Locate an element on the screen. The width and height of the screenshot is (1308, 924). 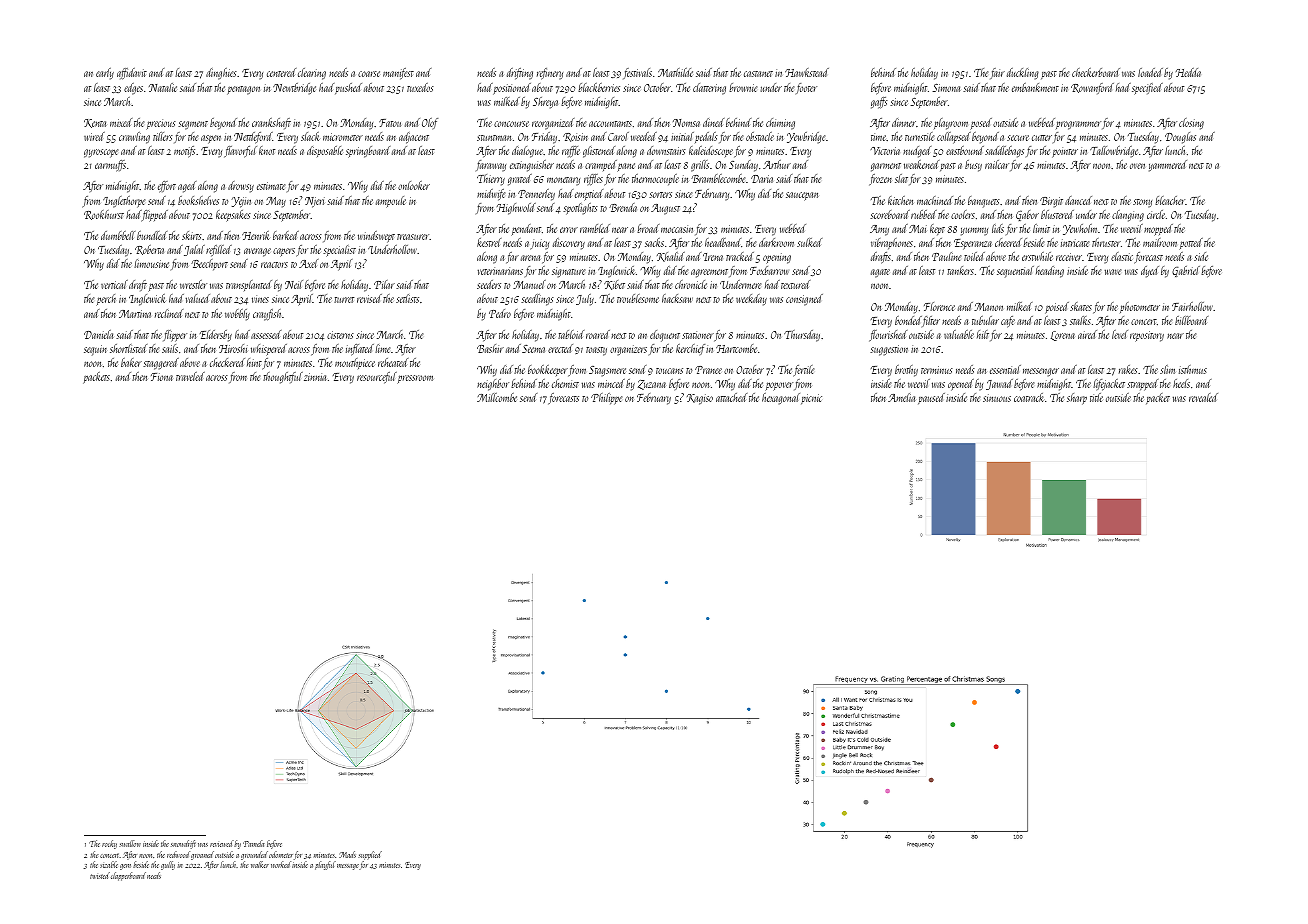
Hedda is located at coordinates (1188, 72).
